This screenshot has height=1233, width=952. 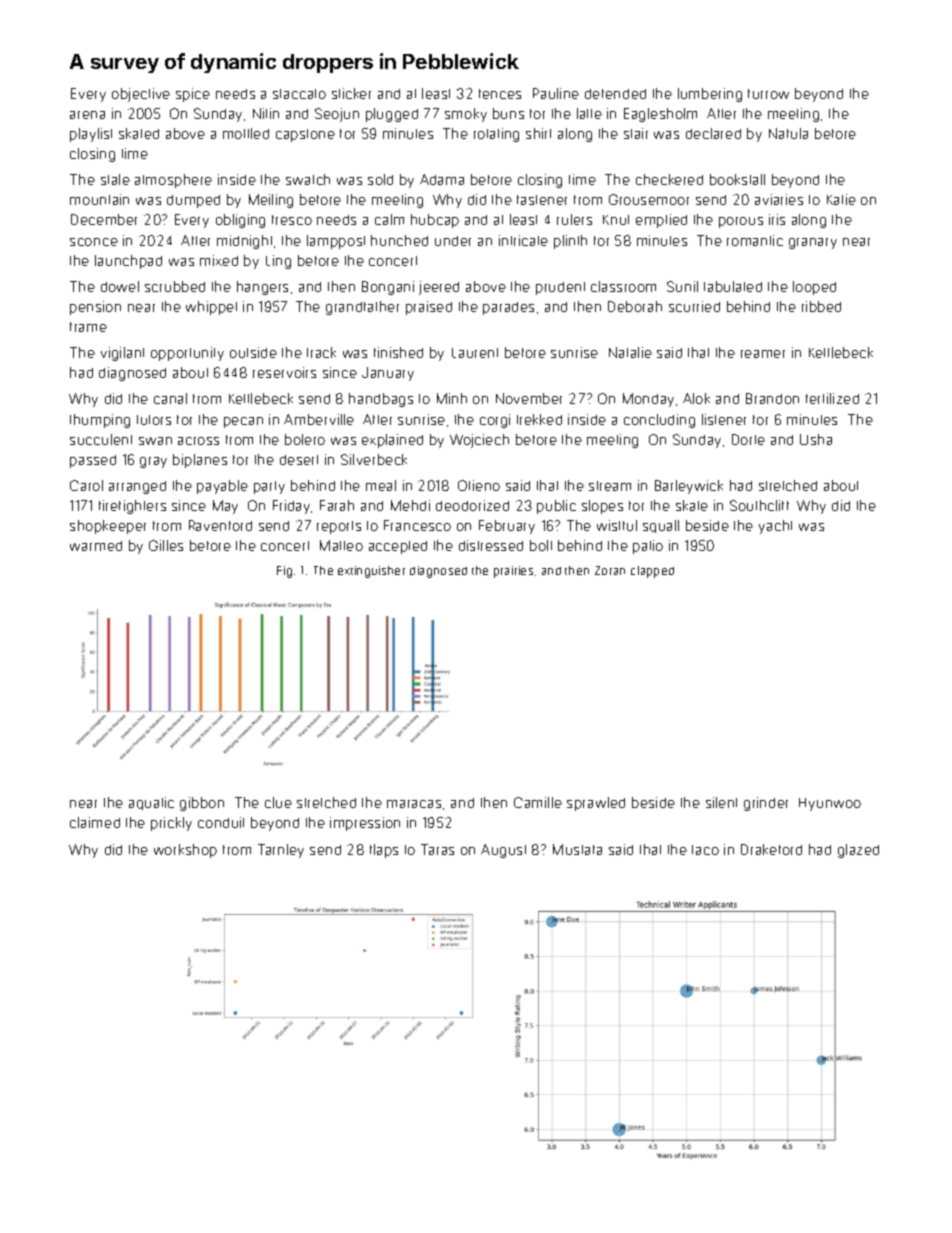 I want to click on furrow, so click(x=768, y=94).
